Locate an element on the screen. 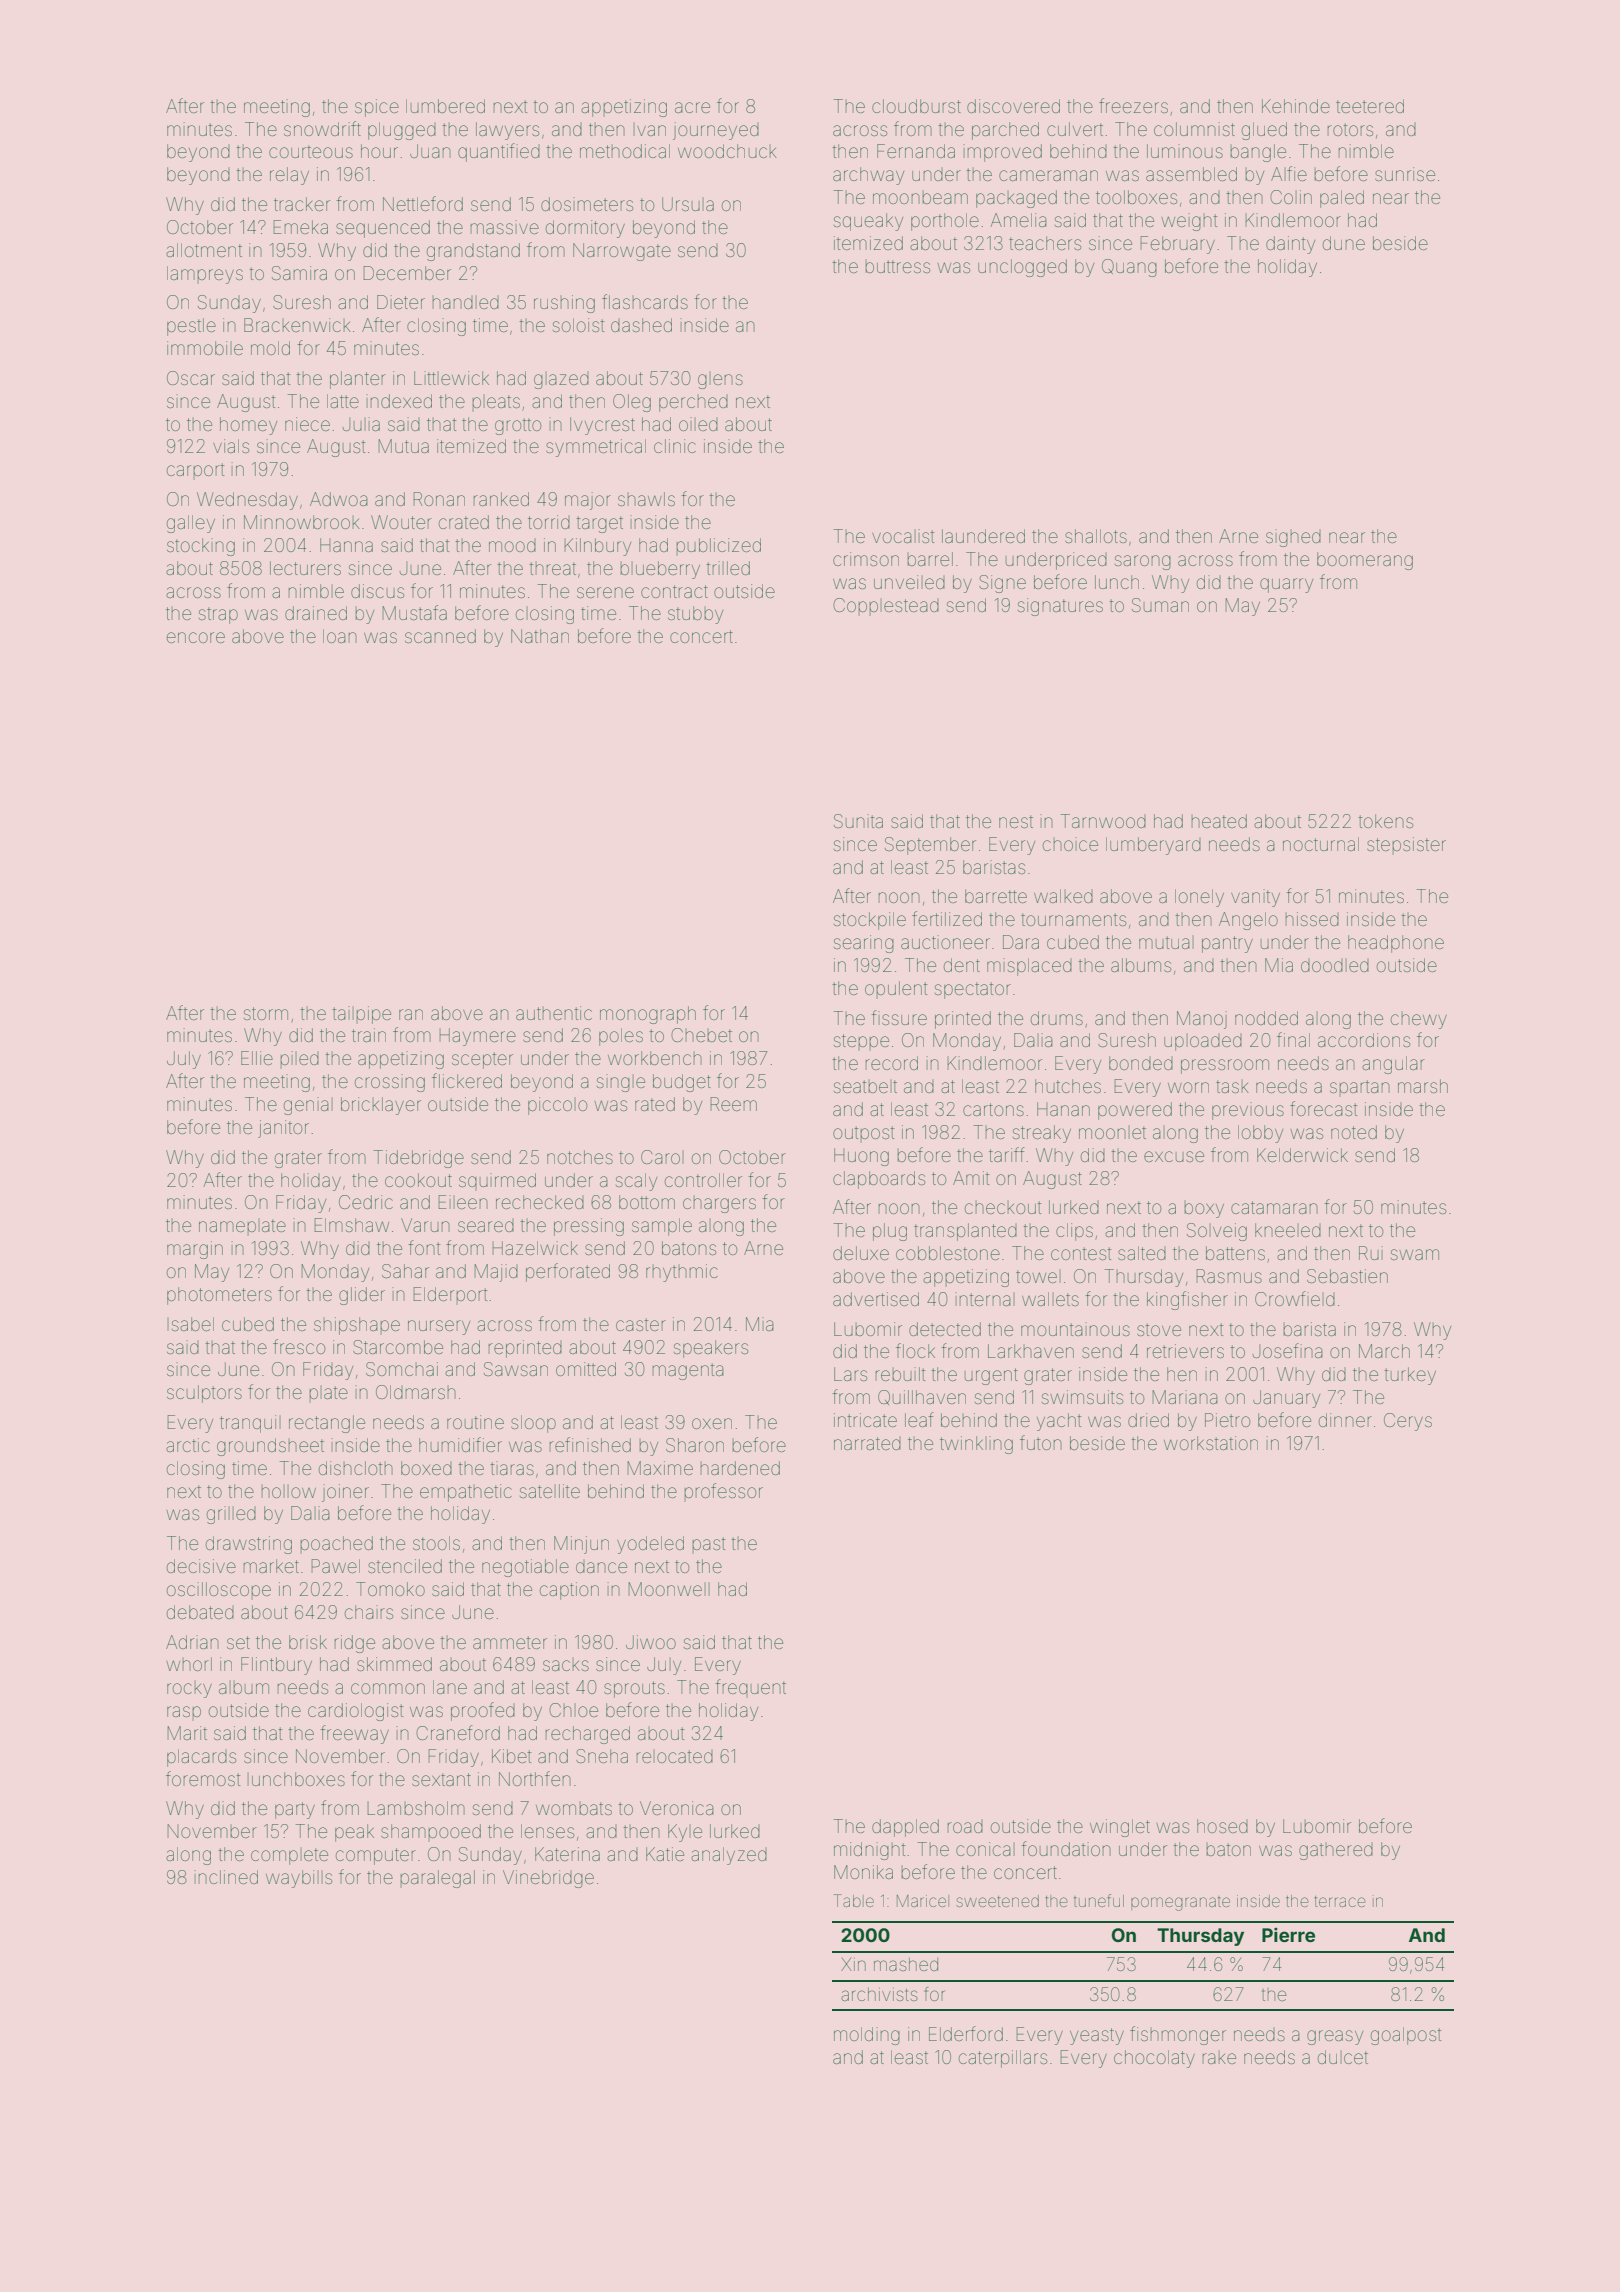 The width and height of the screenshot is (1620, 2292). Craneford is located at coordinates (458, 1732).
